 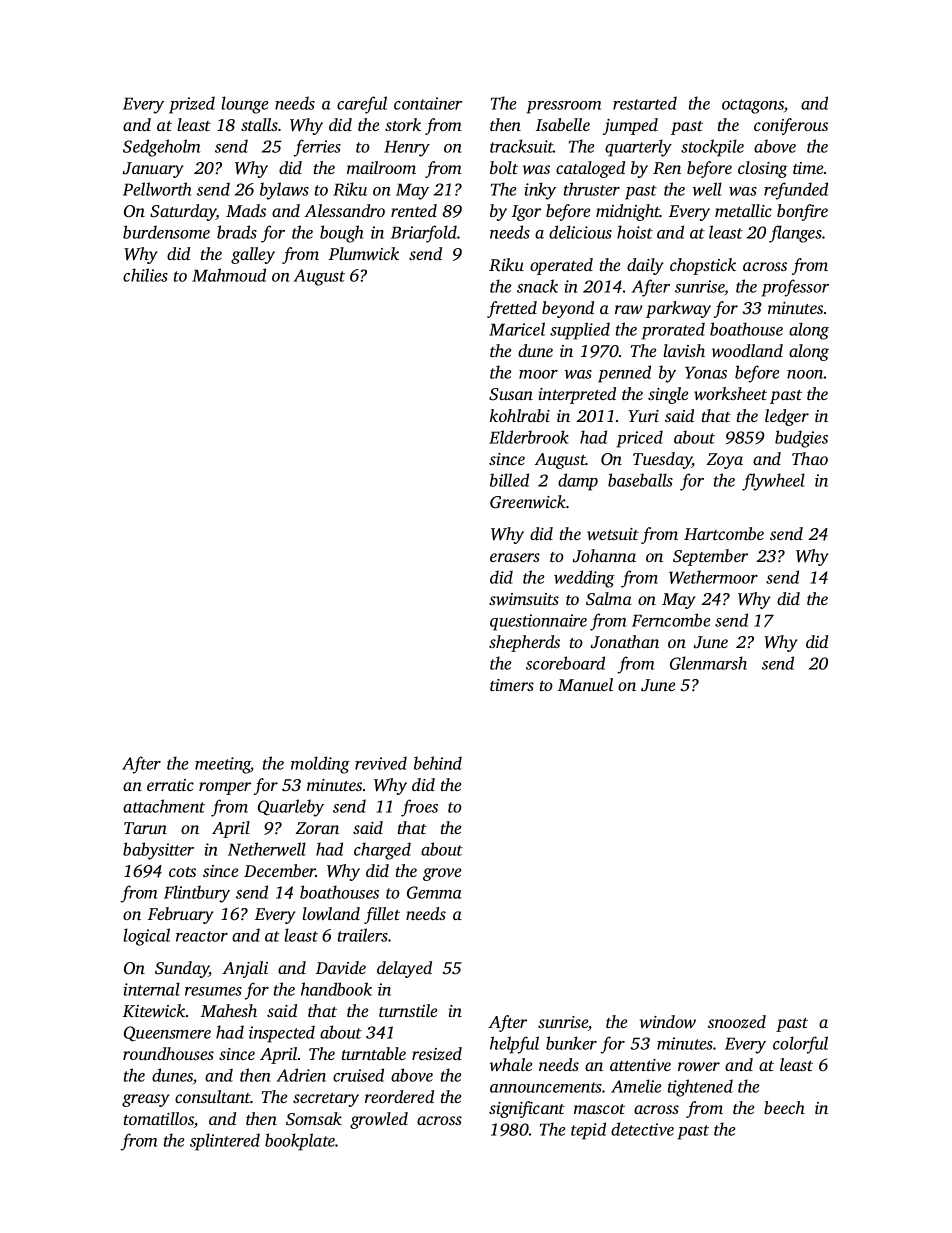 What do you see at coordinates (434, 892) in the document?
I see `Gemma` at bounding box center [434, 892].
